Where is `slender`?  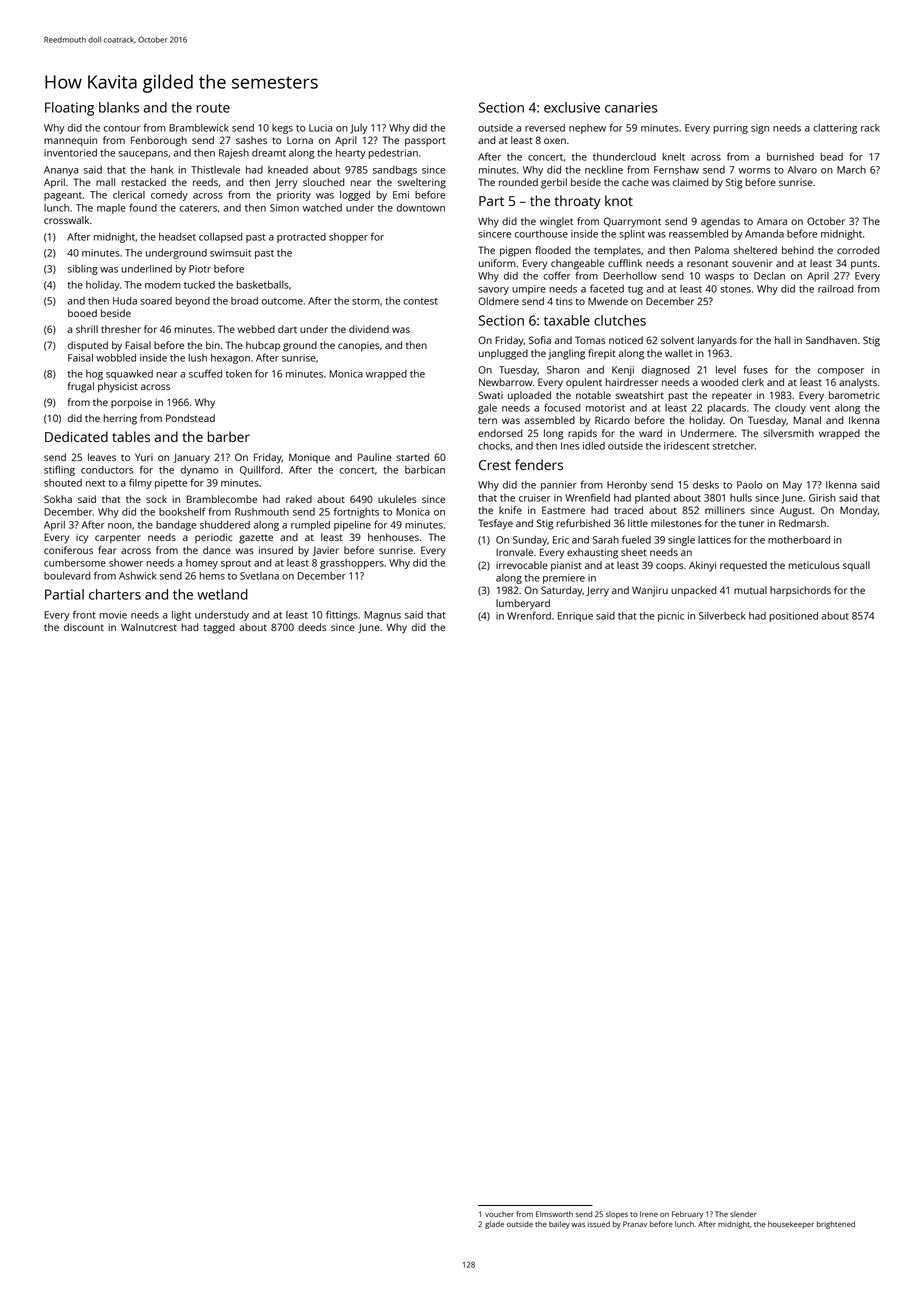
slender is located at coordinates (743, 1214).
